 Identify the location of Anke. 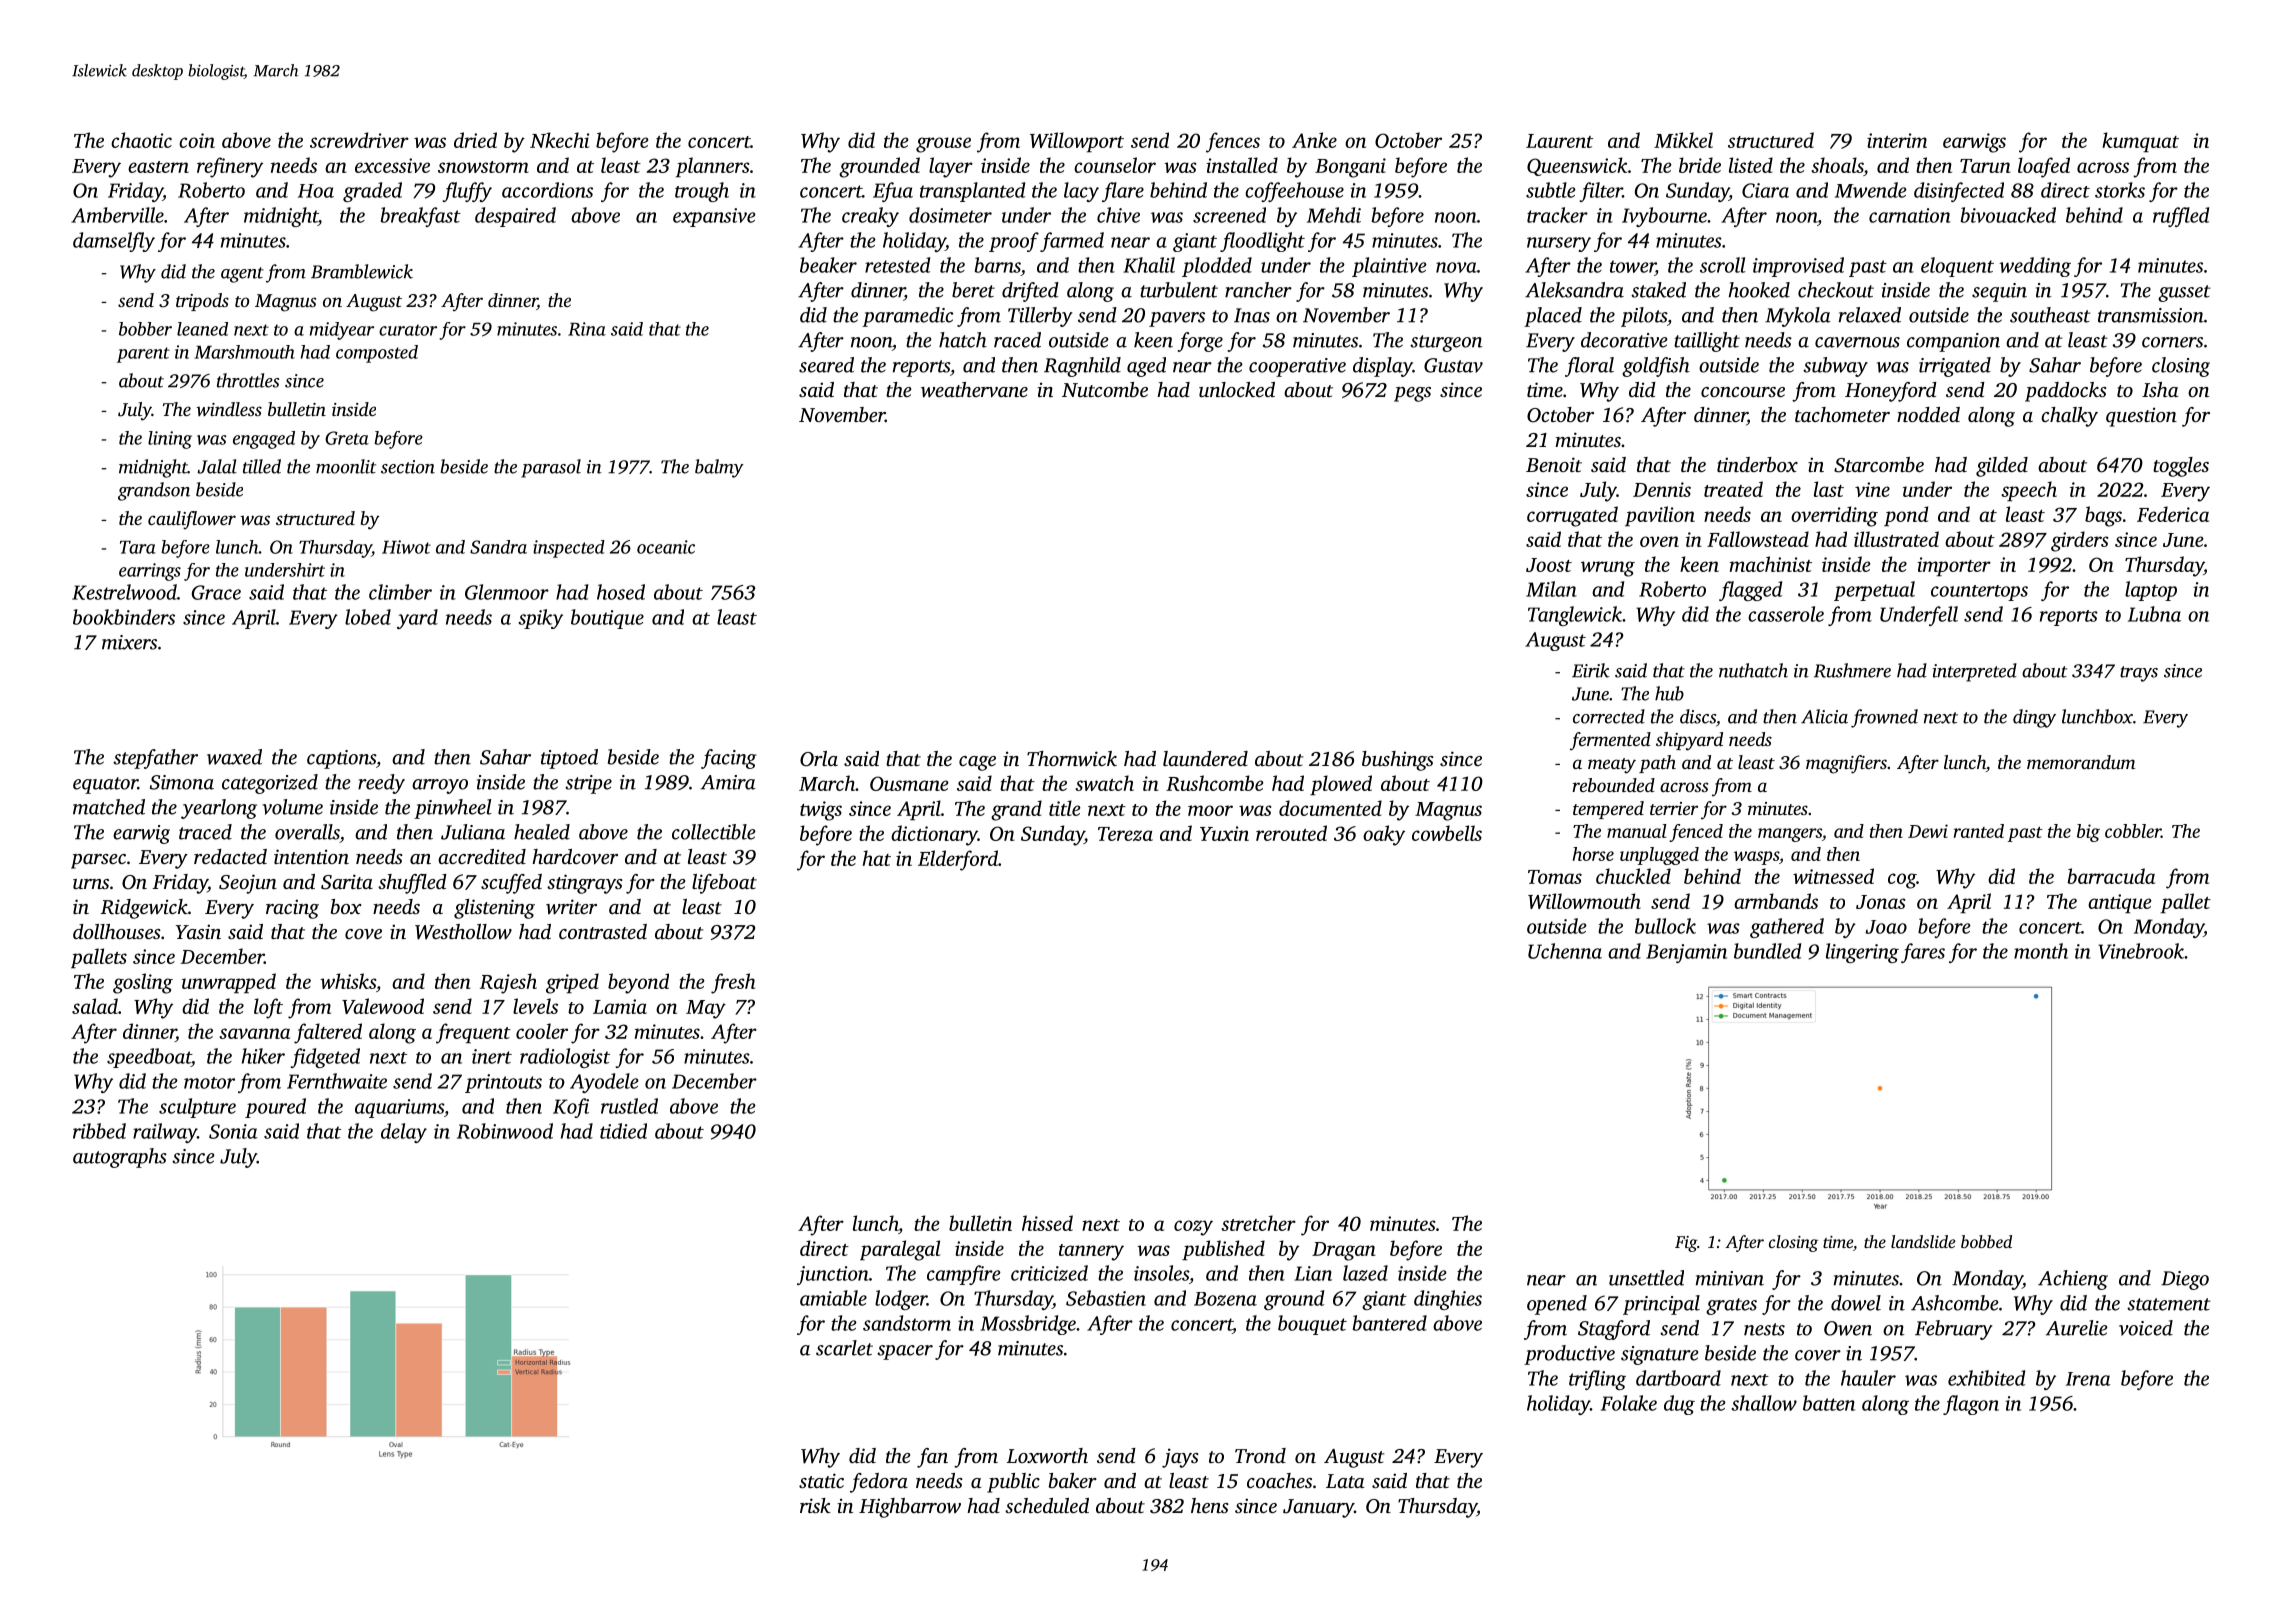
(1314, 140).
